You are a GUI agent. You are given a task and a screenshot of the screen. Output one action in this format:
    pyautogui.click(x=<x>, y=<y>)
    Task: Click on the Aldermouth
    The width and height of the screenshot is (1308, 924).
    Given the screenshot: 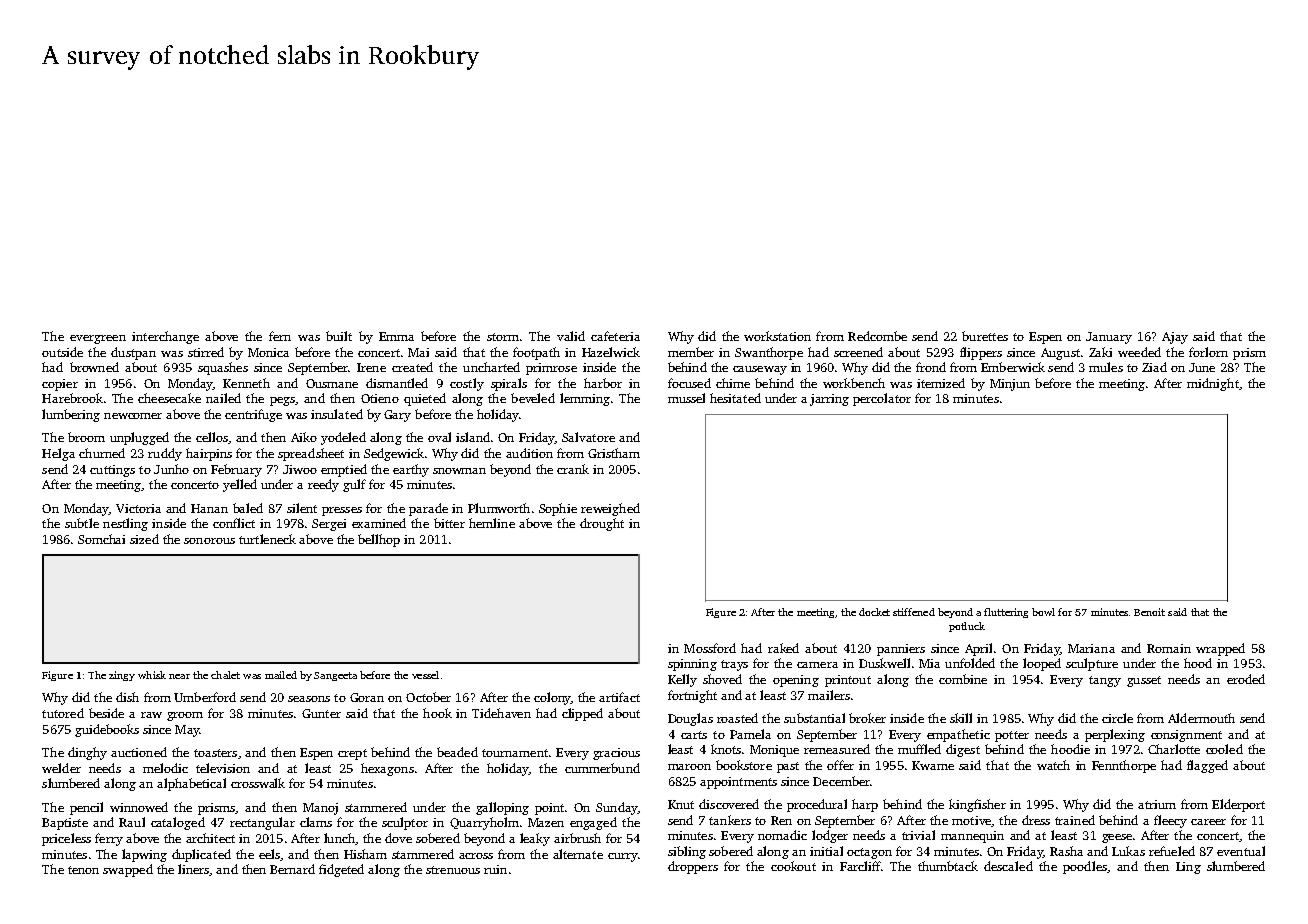 What is the action you would take?
    pyautogui.click(x=1201, y=718)
